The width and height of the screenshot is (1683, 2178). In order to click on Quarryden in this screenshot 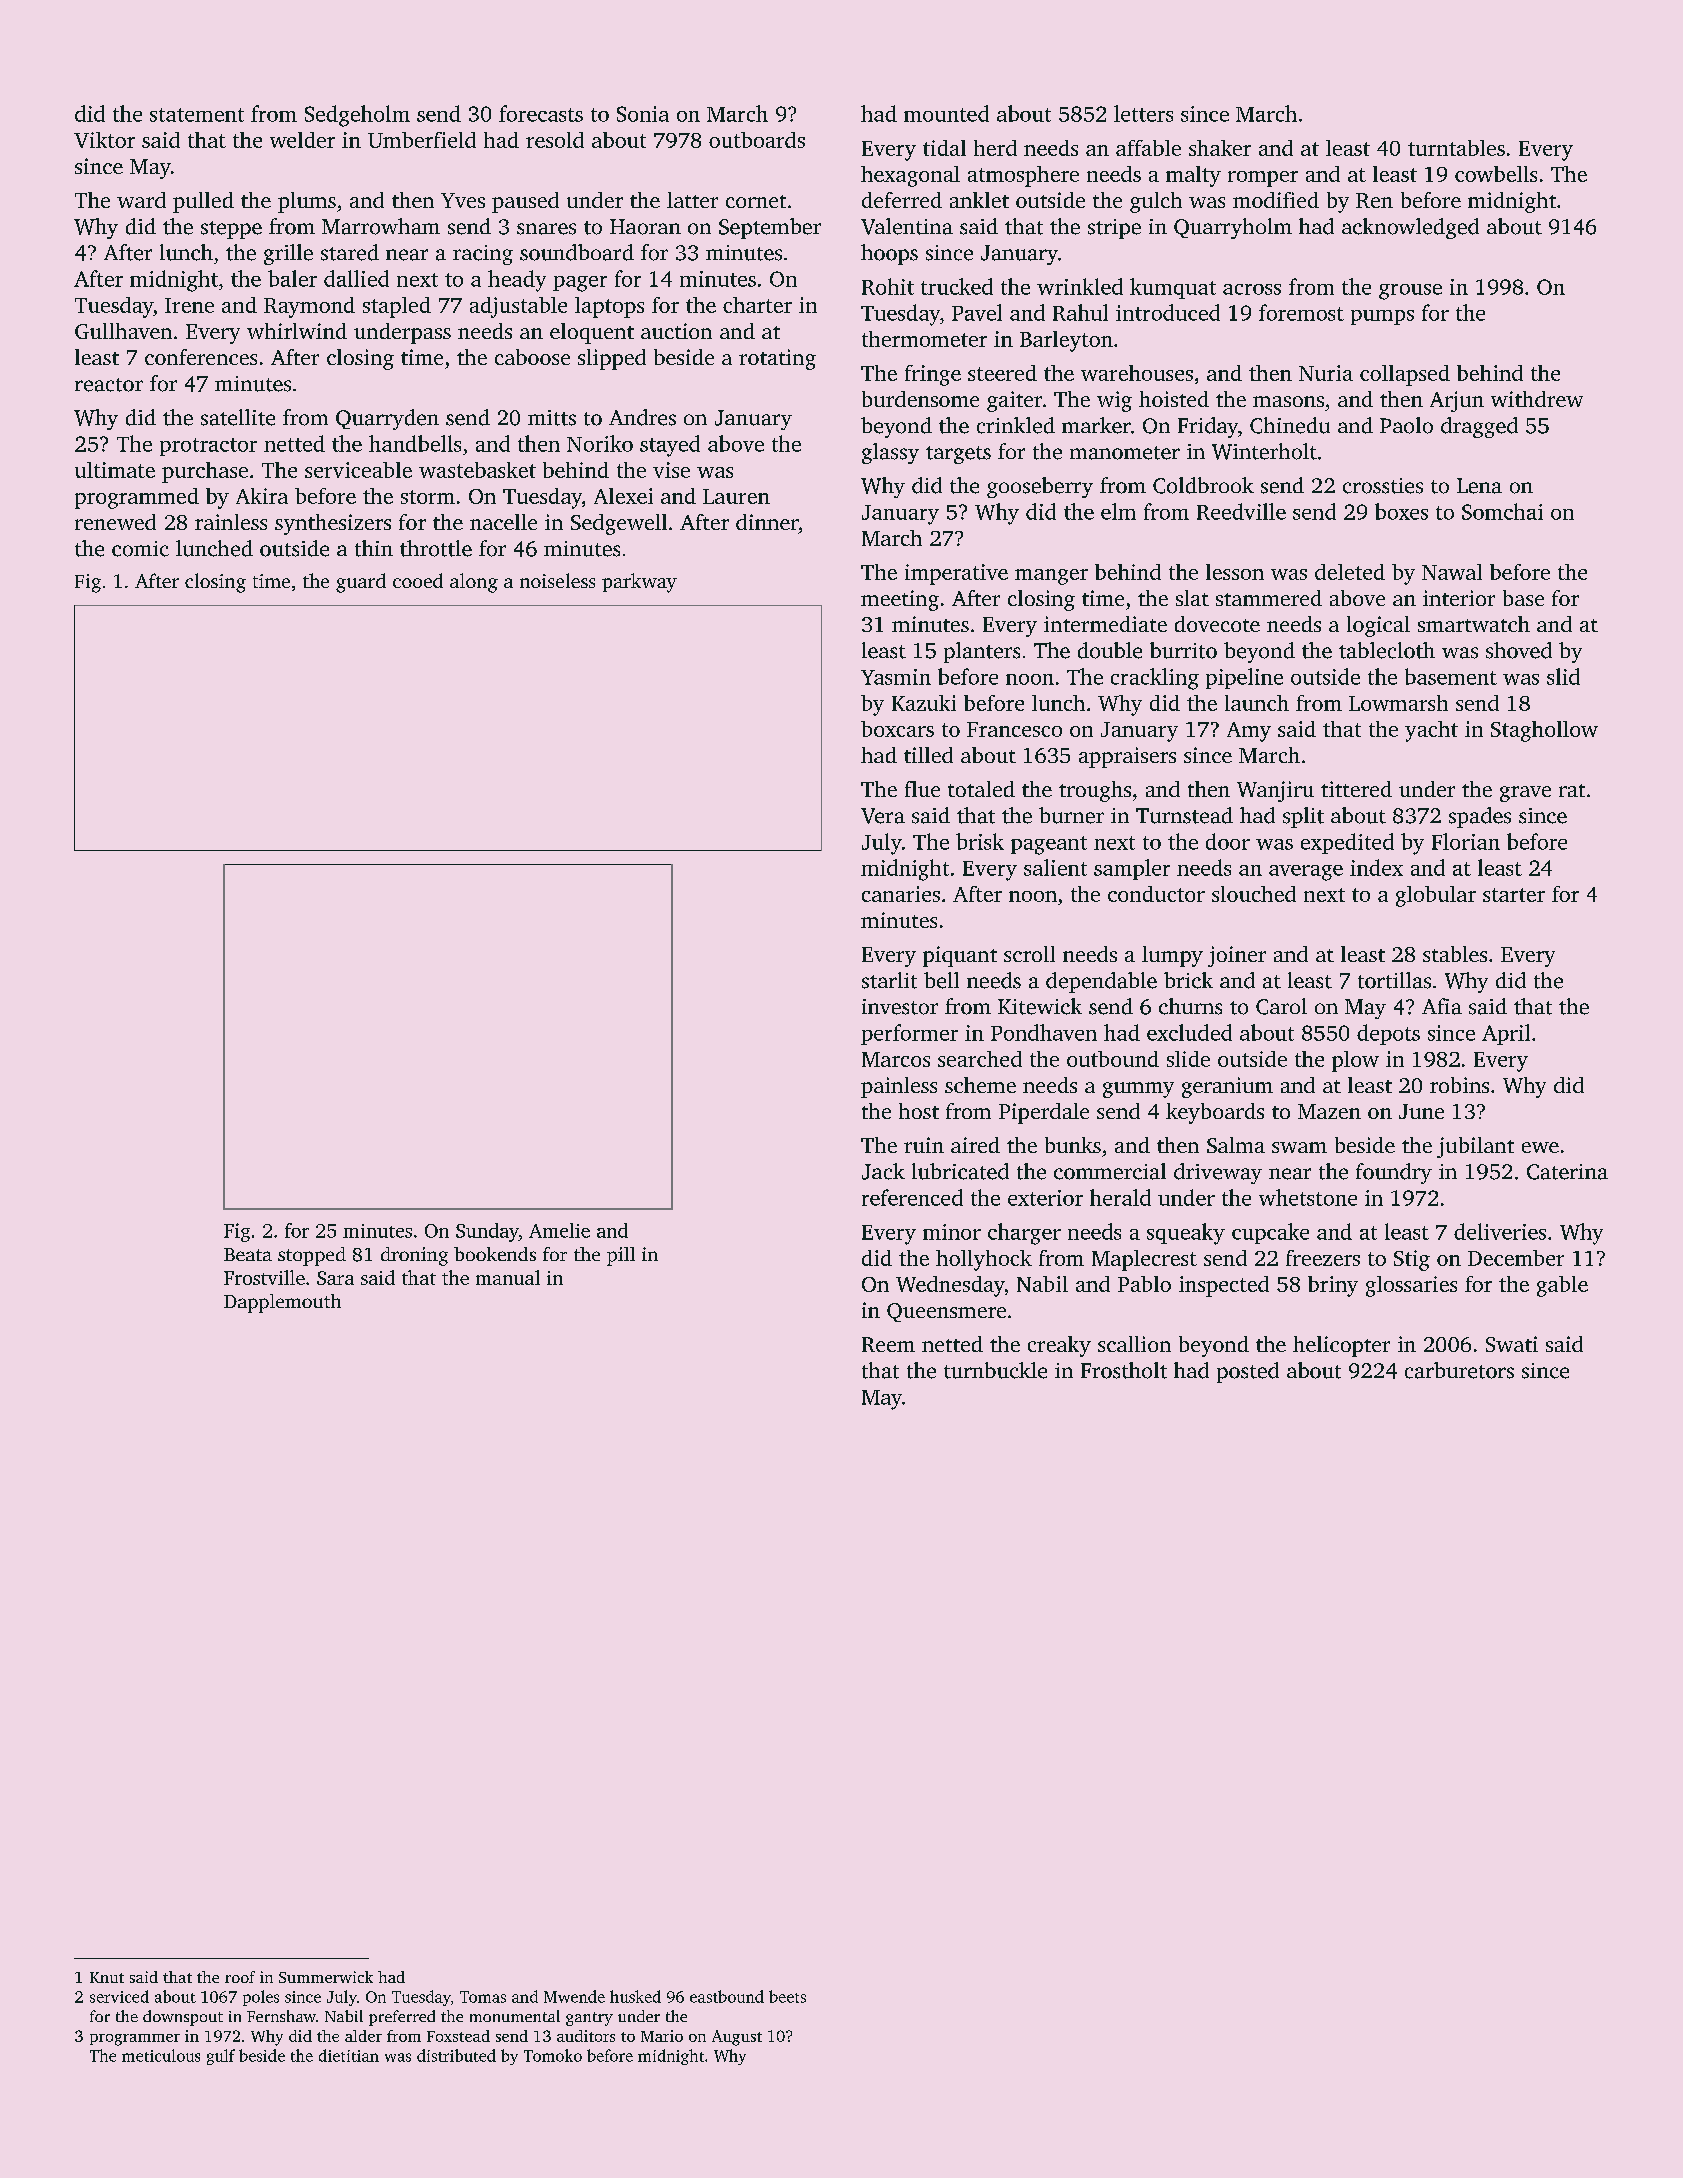, I will do `click(387, 419)`.
